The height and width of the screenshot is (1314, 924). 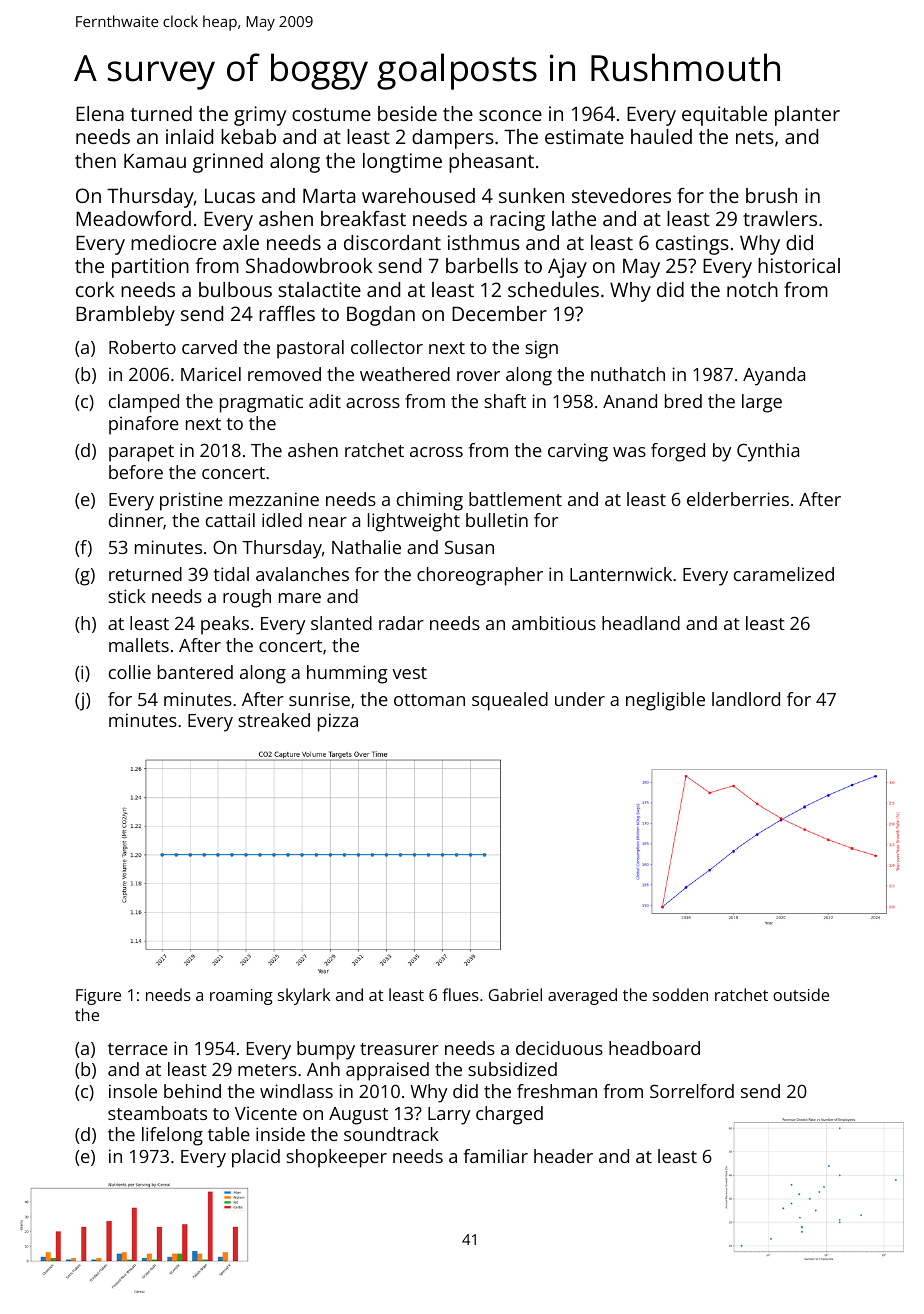 What do you see at coordinates (329, 196) in the screenshot?
I see `Marta` at bounding box center [329, 196].
